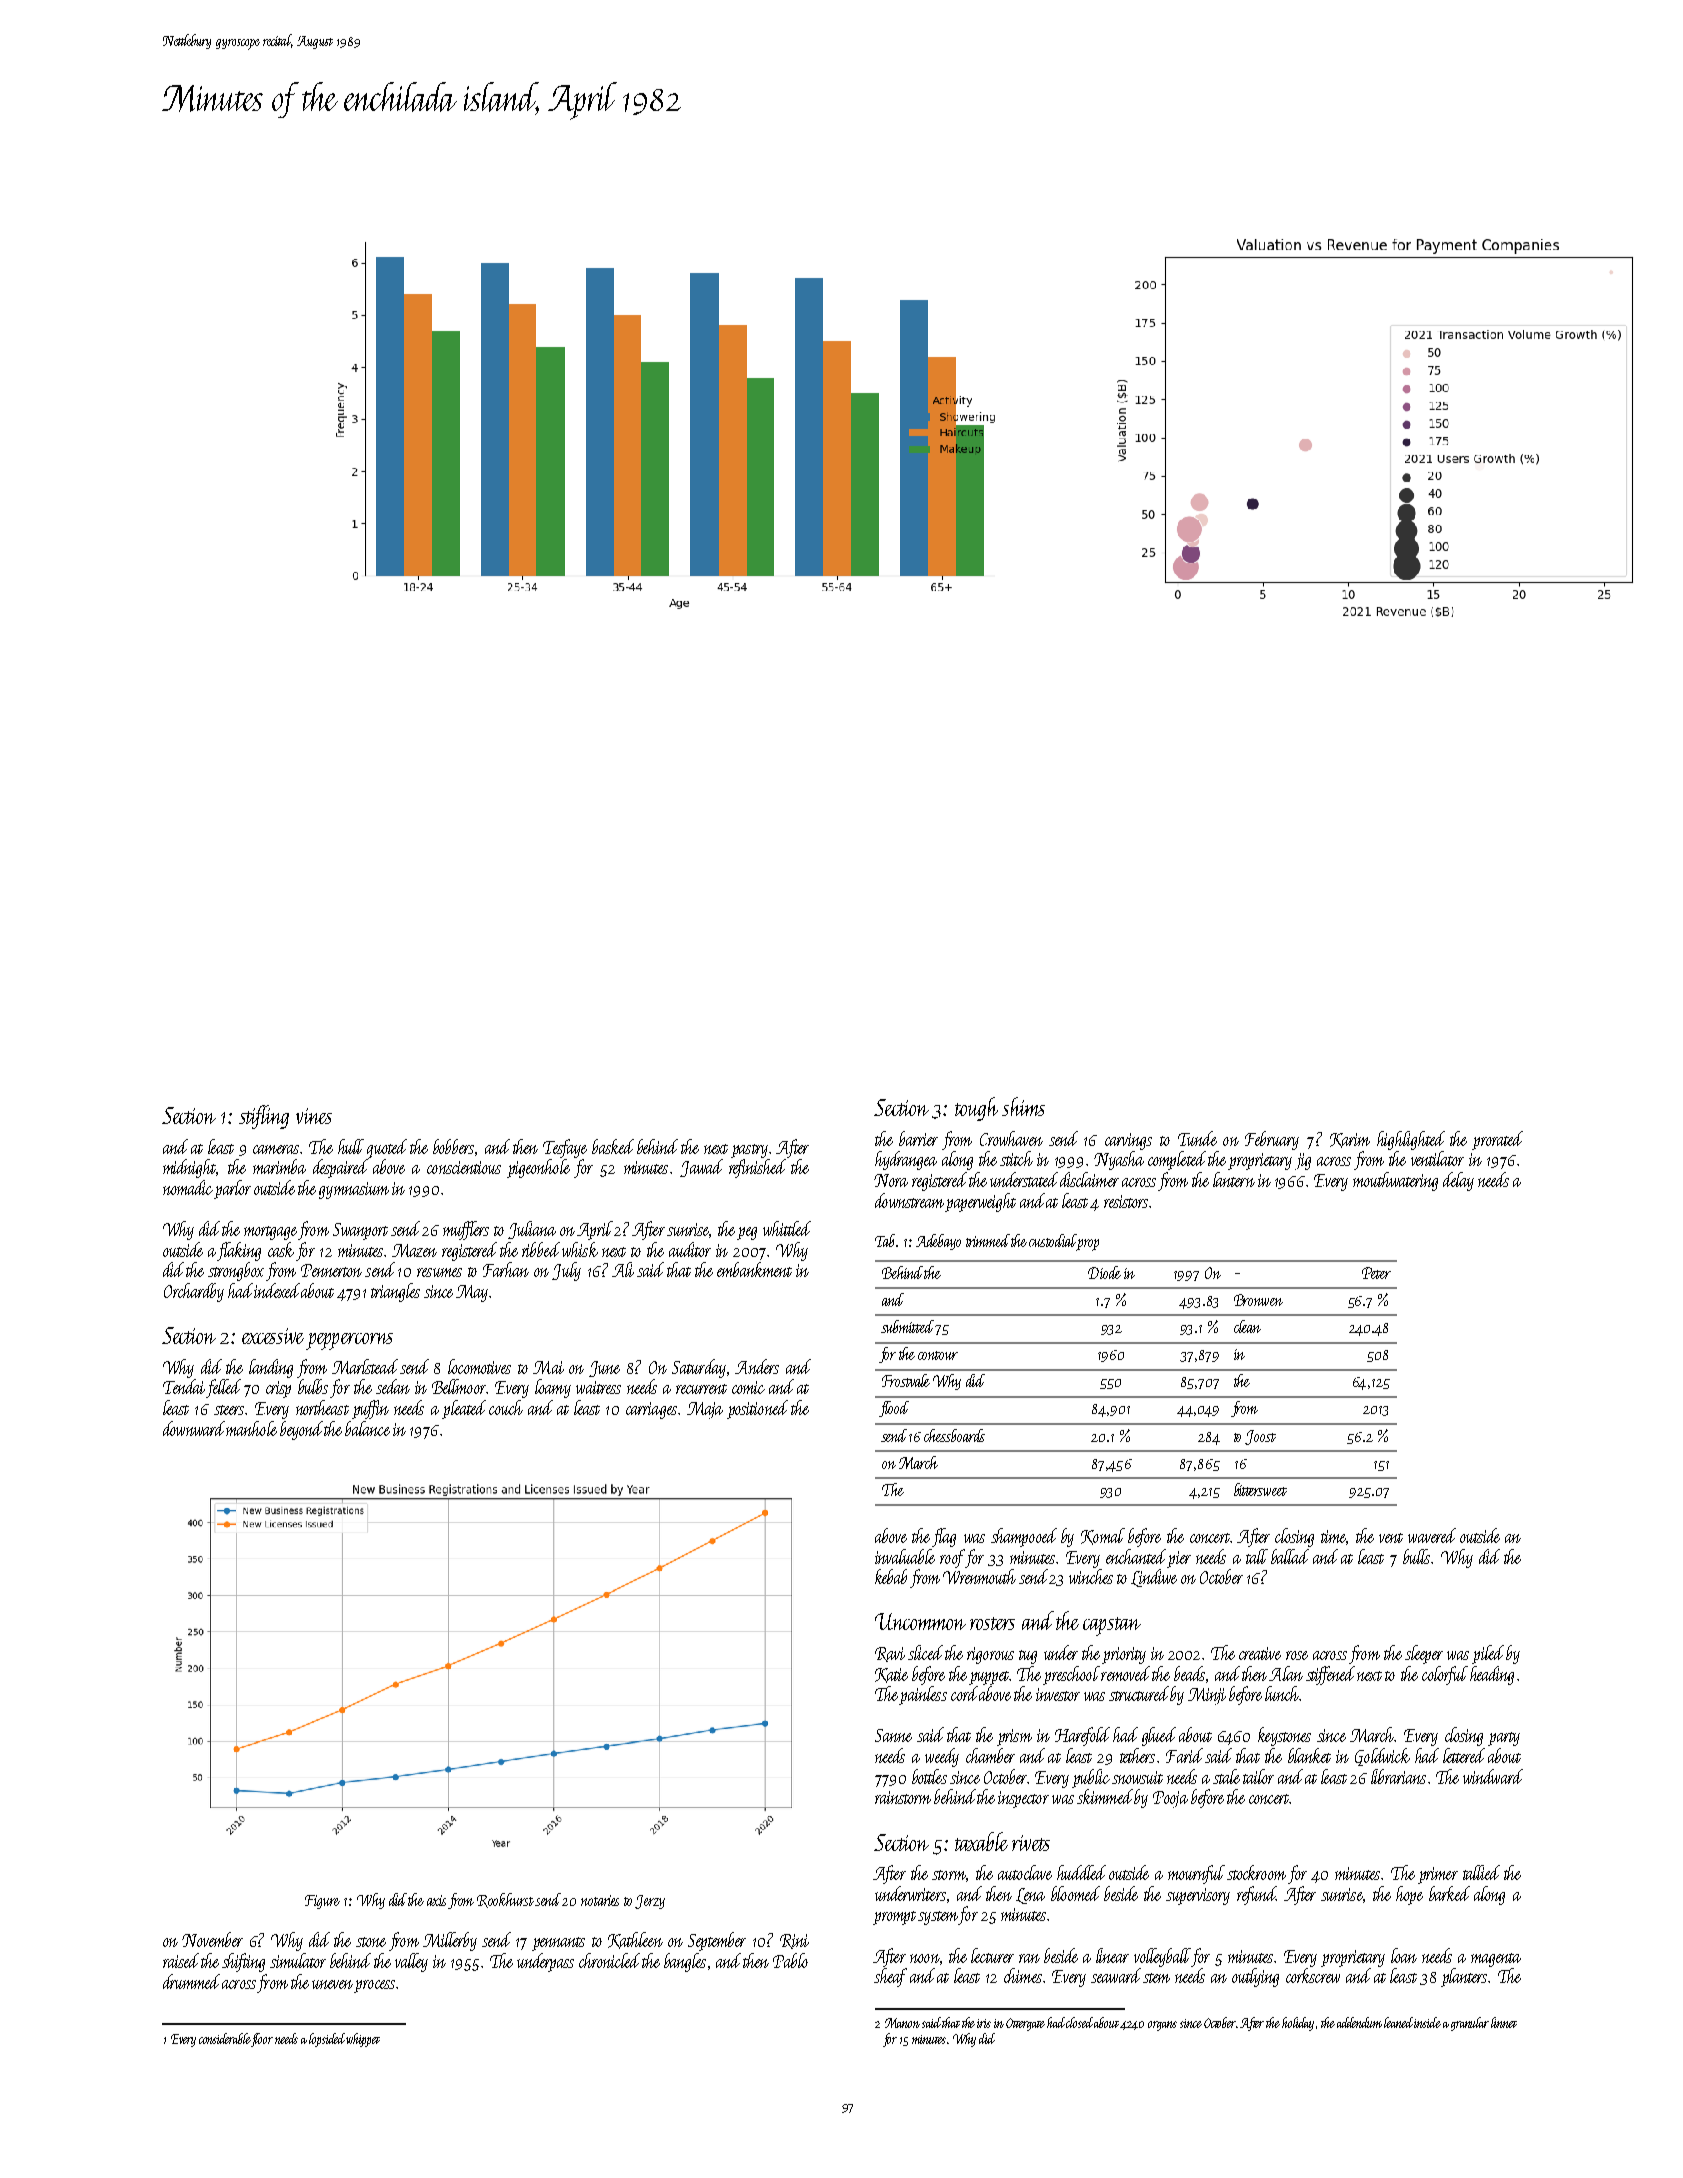 Image resolution: width=1683 pixels, height=2178 pixels. Describe the element at coordinates (277, 1290) in the screenshot. I see `indexed` at that location.
